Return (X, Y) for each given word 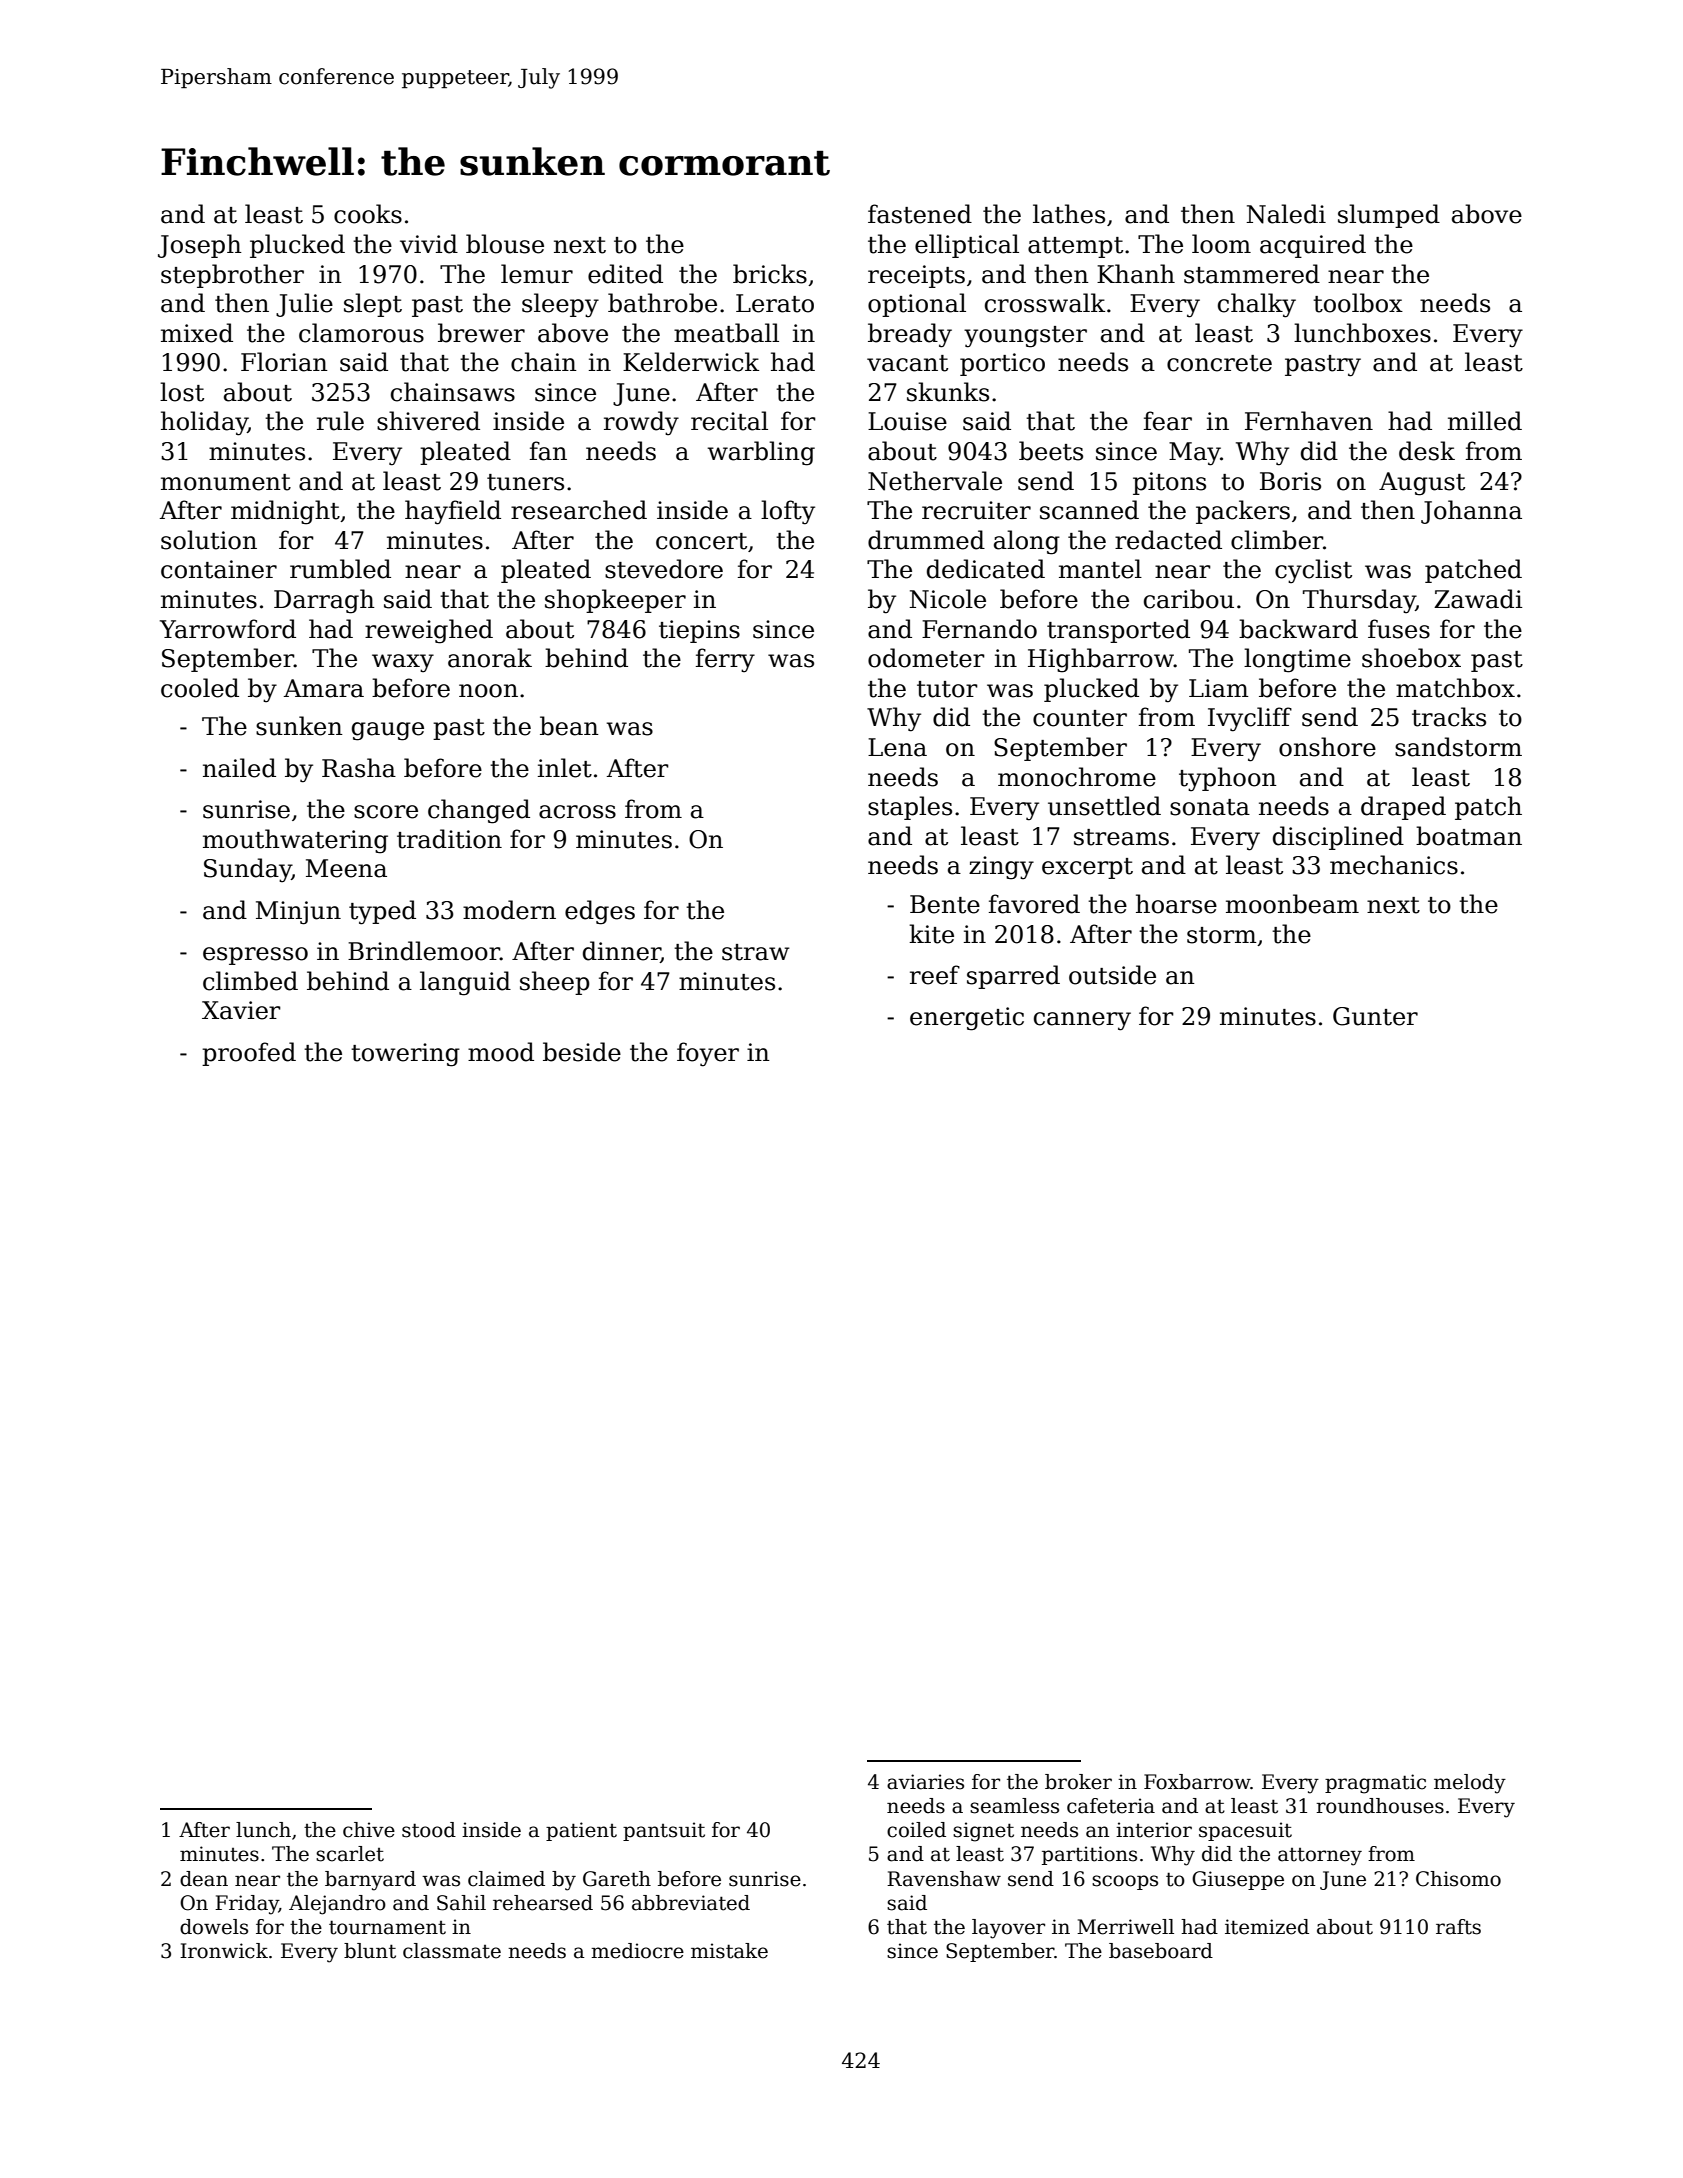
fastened (920, 214)
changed (479, 811)
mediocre (637, 1951)
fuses (1399, 629)
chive (369, 1830)
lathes (1069, 214)
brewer (481, 333)
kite (931, 934)
